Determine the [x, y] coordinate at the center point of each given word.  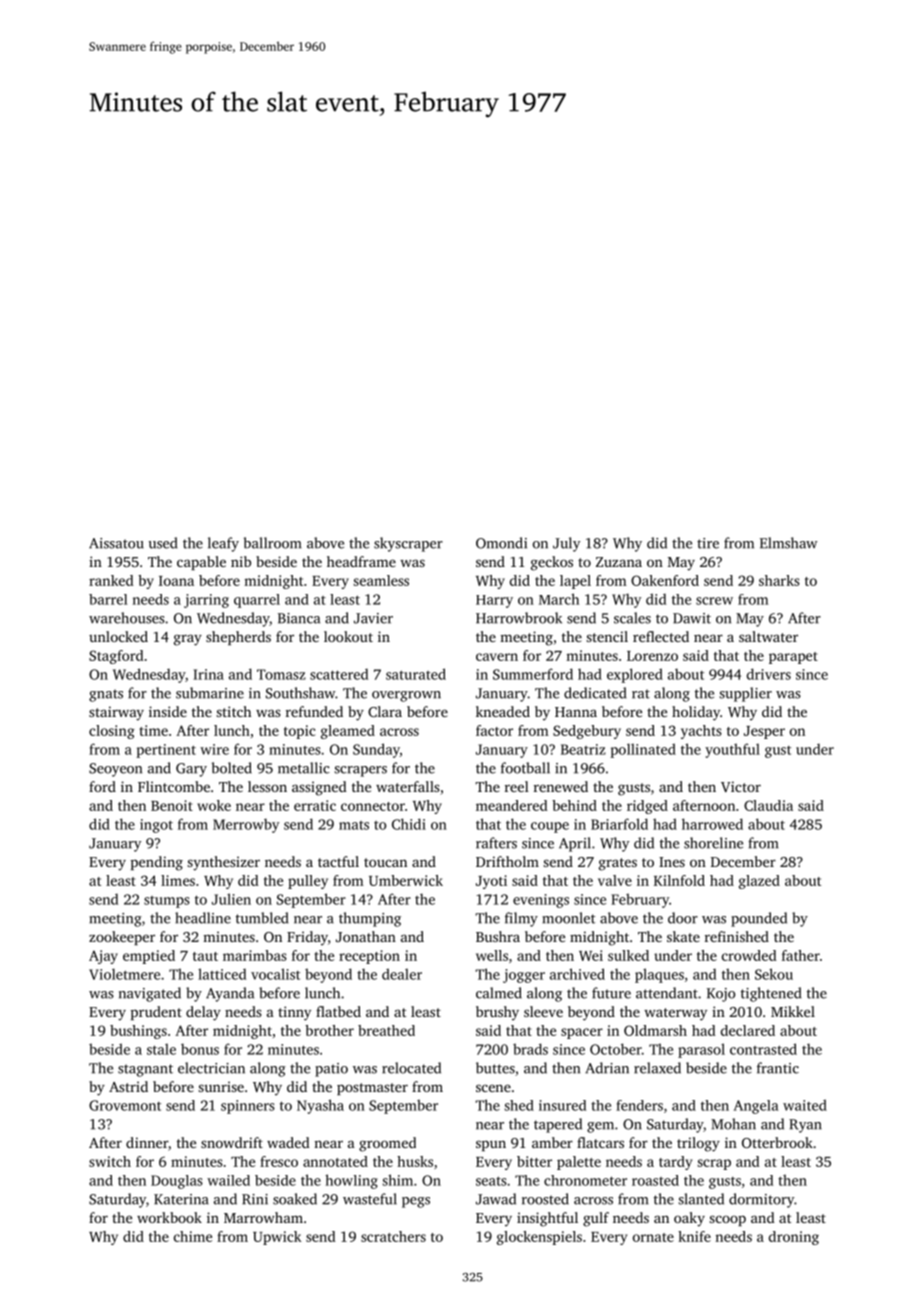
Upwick [277, 1238]
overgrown [406, 696]
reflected [661, 636]
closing [112, 732]
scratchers [393, 1236]
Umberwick [406, 880]
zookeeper [122, 938]
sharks [779, 580]
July [566, 544]
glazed [759, 882]
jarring [206, 601]
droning [794, 1238]
